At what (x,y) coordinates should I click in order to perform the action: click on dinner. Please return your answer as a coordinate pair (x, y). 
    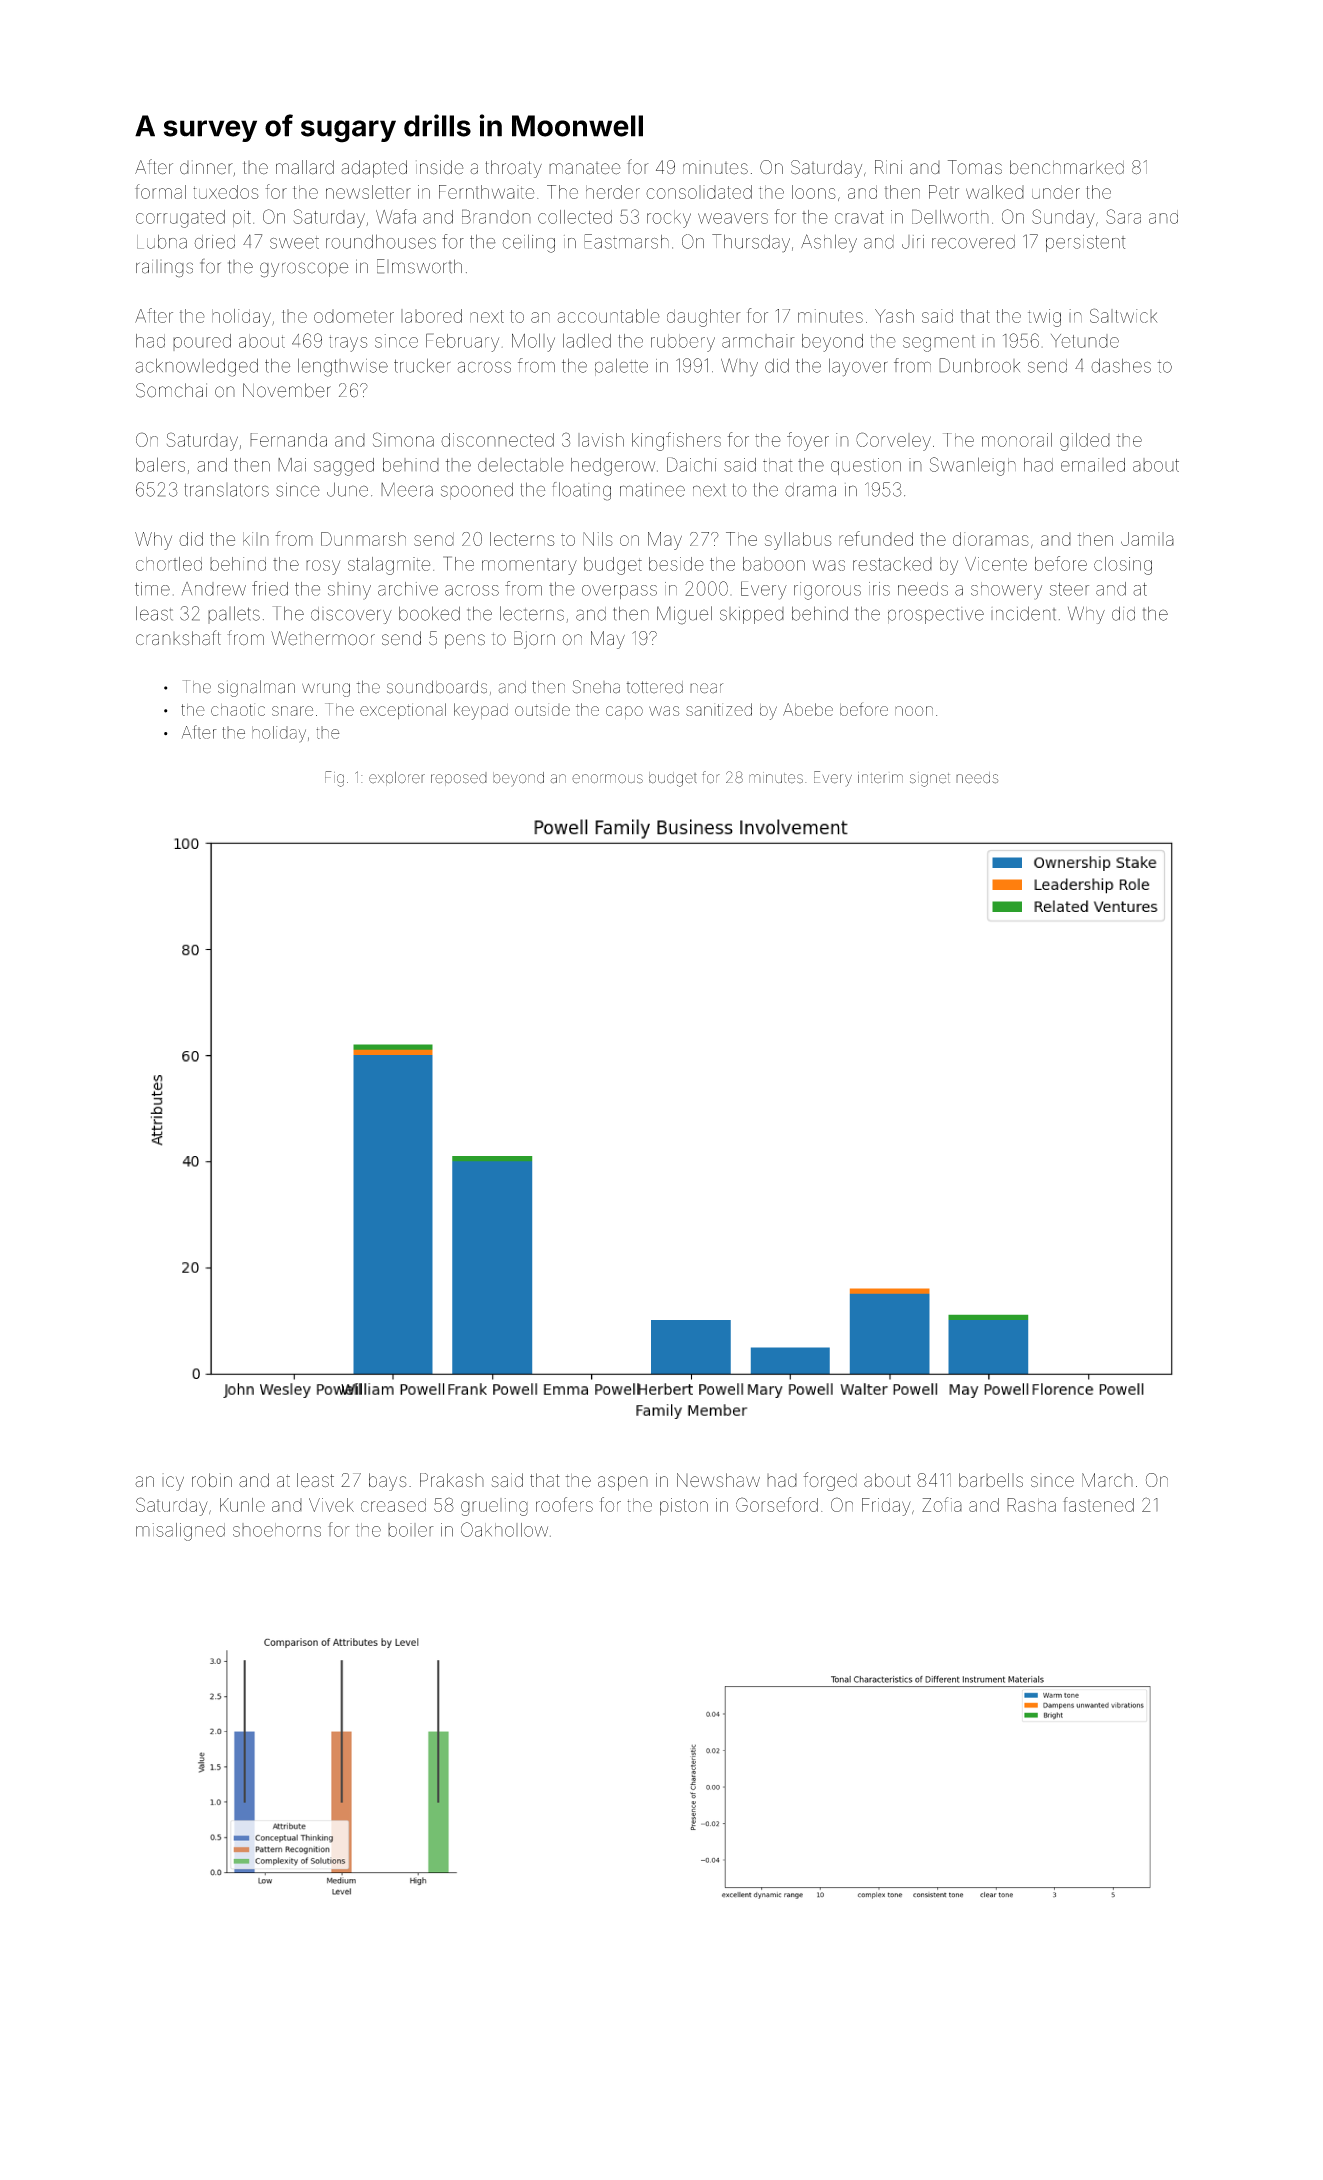
    Looking at the image, I should click on (206, 167).
